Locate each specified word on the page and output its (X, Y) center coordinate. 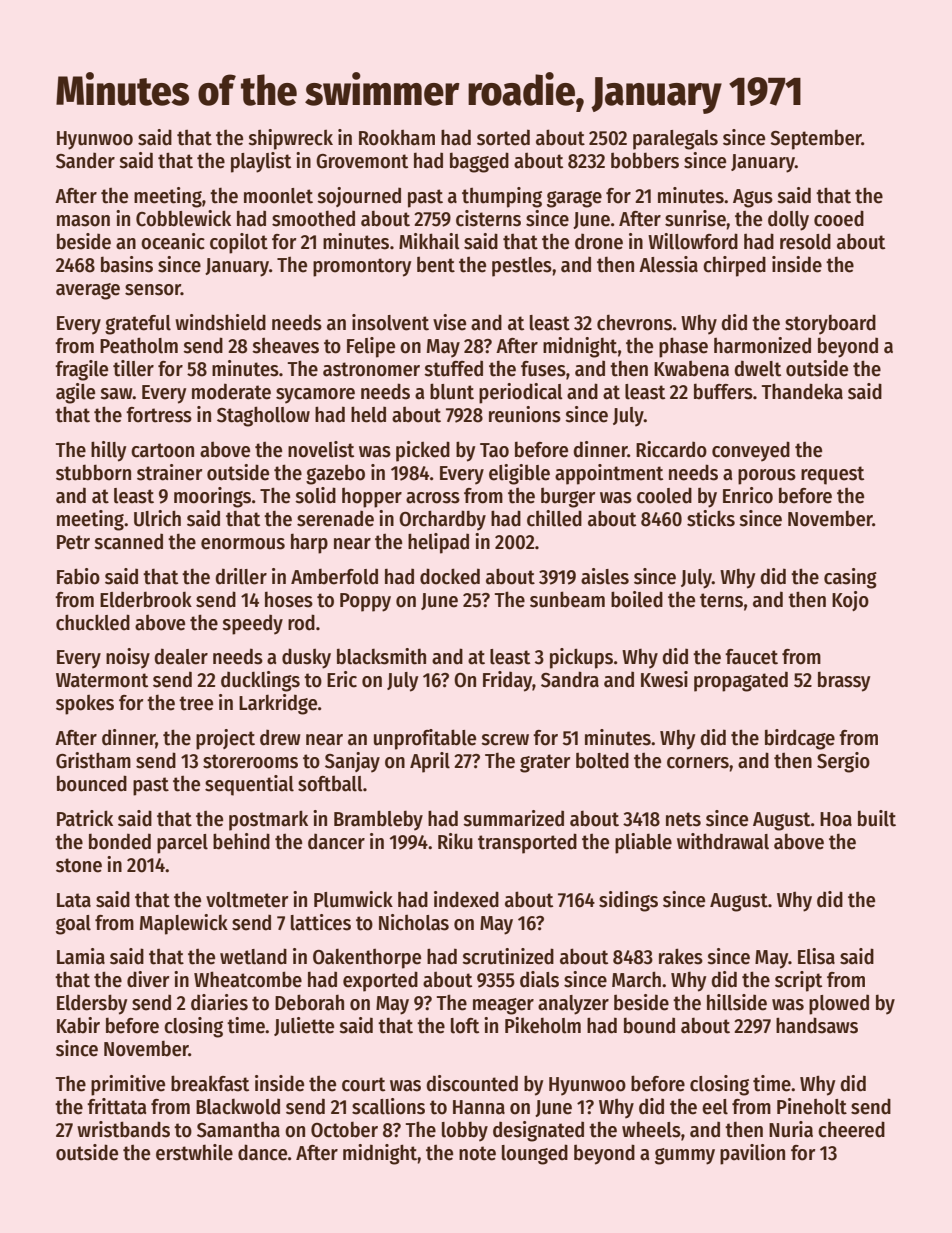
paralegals (675, 140)
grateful (138, 325)
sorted (503, 137)
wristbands (123, 1129)
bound (649, 1025)
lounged (535, 1154)
